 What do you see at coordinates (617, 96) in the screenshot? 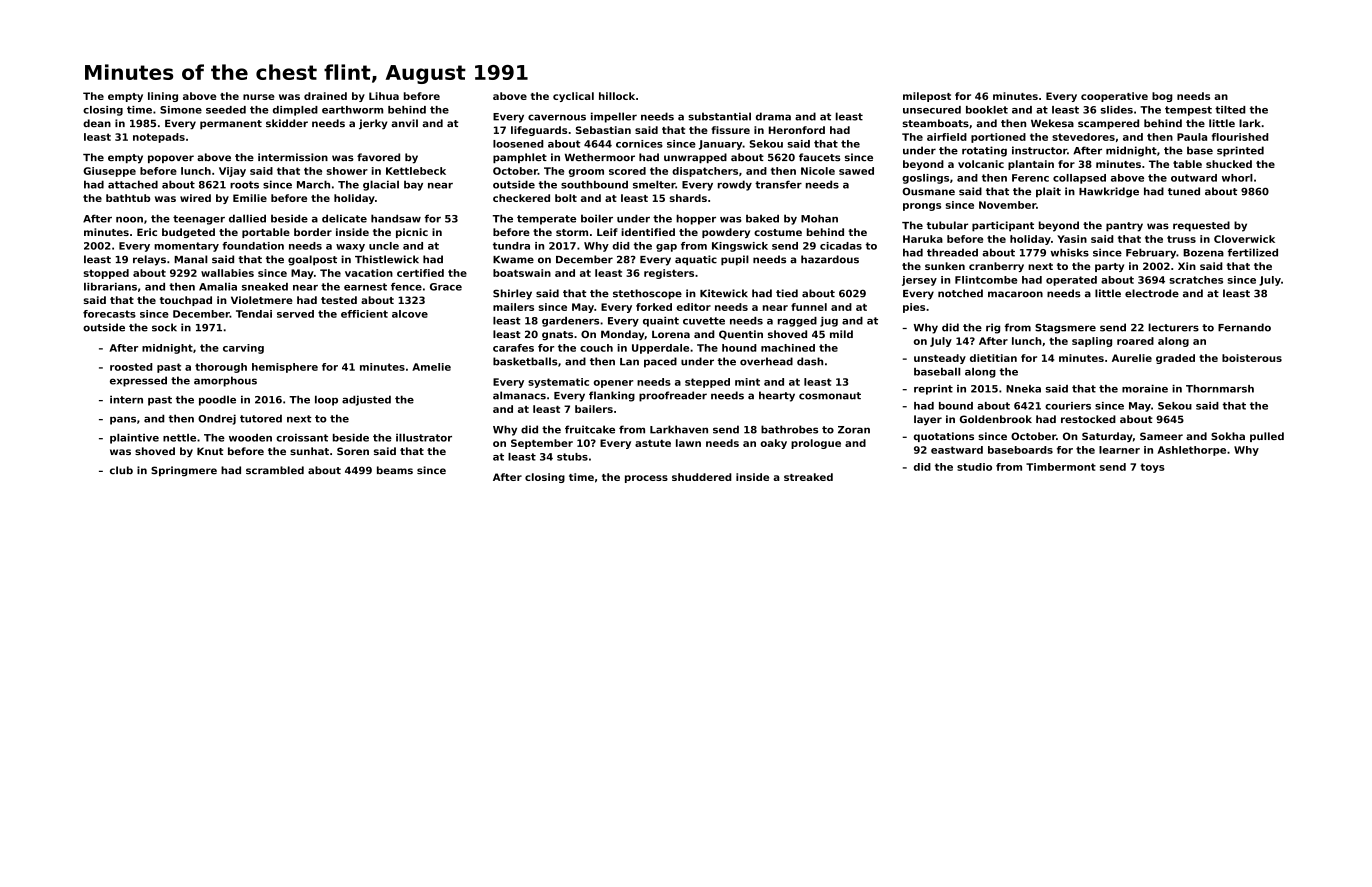
I see `hillock` at bounding box center [617, 96].
